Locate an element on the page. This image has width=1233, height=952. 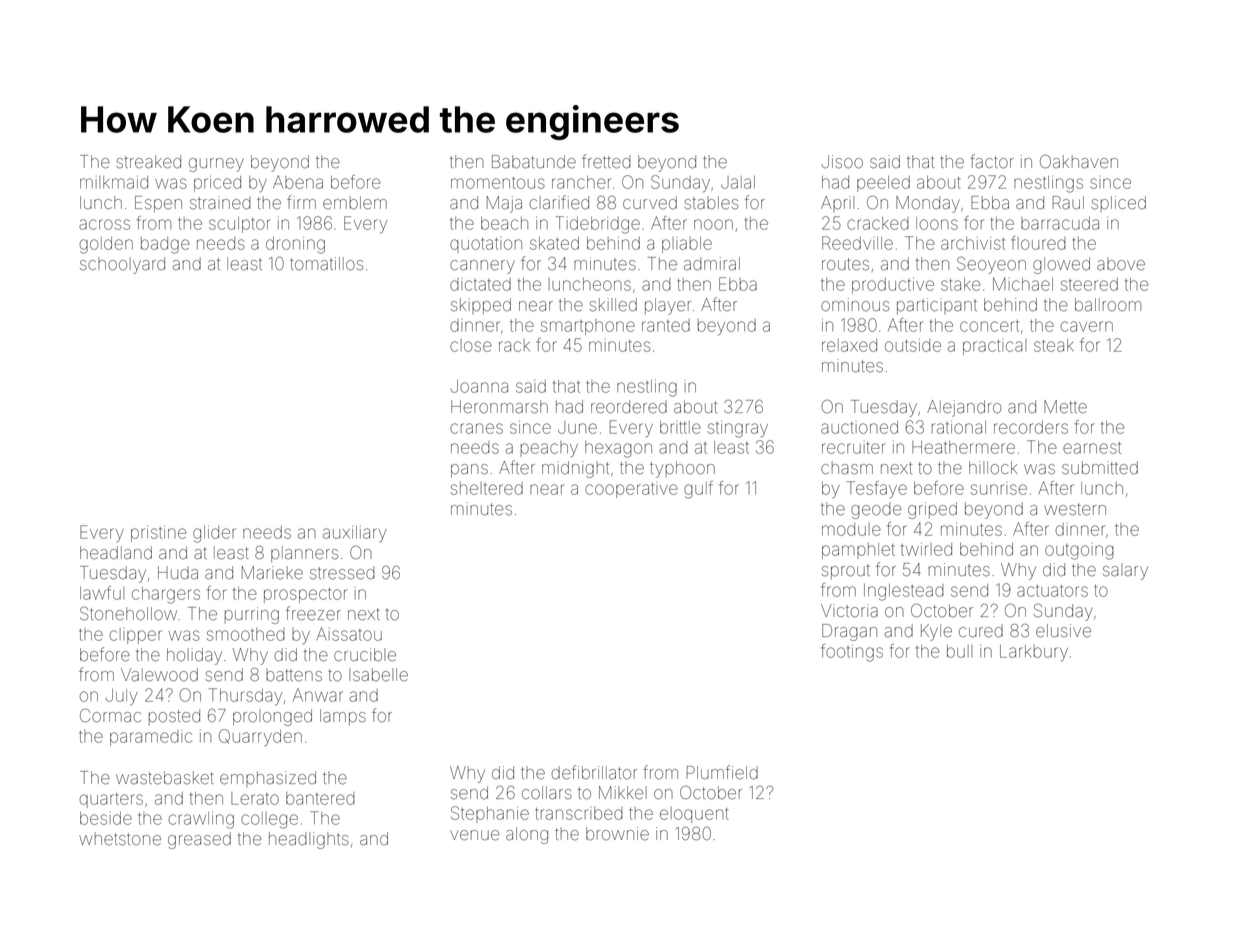
lawful is located at coordinates (102, 593).
